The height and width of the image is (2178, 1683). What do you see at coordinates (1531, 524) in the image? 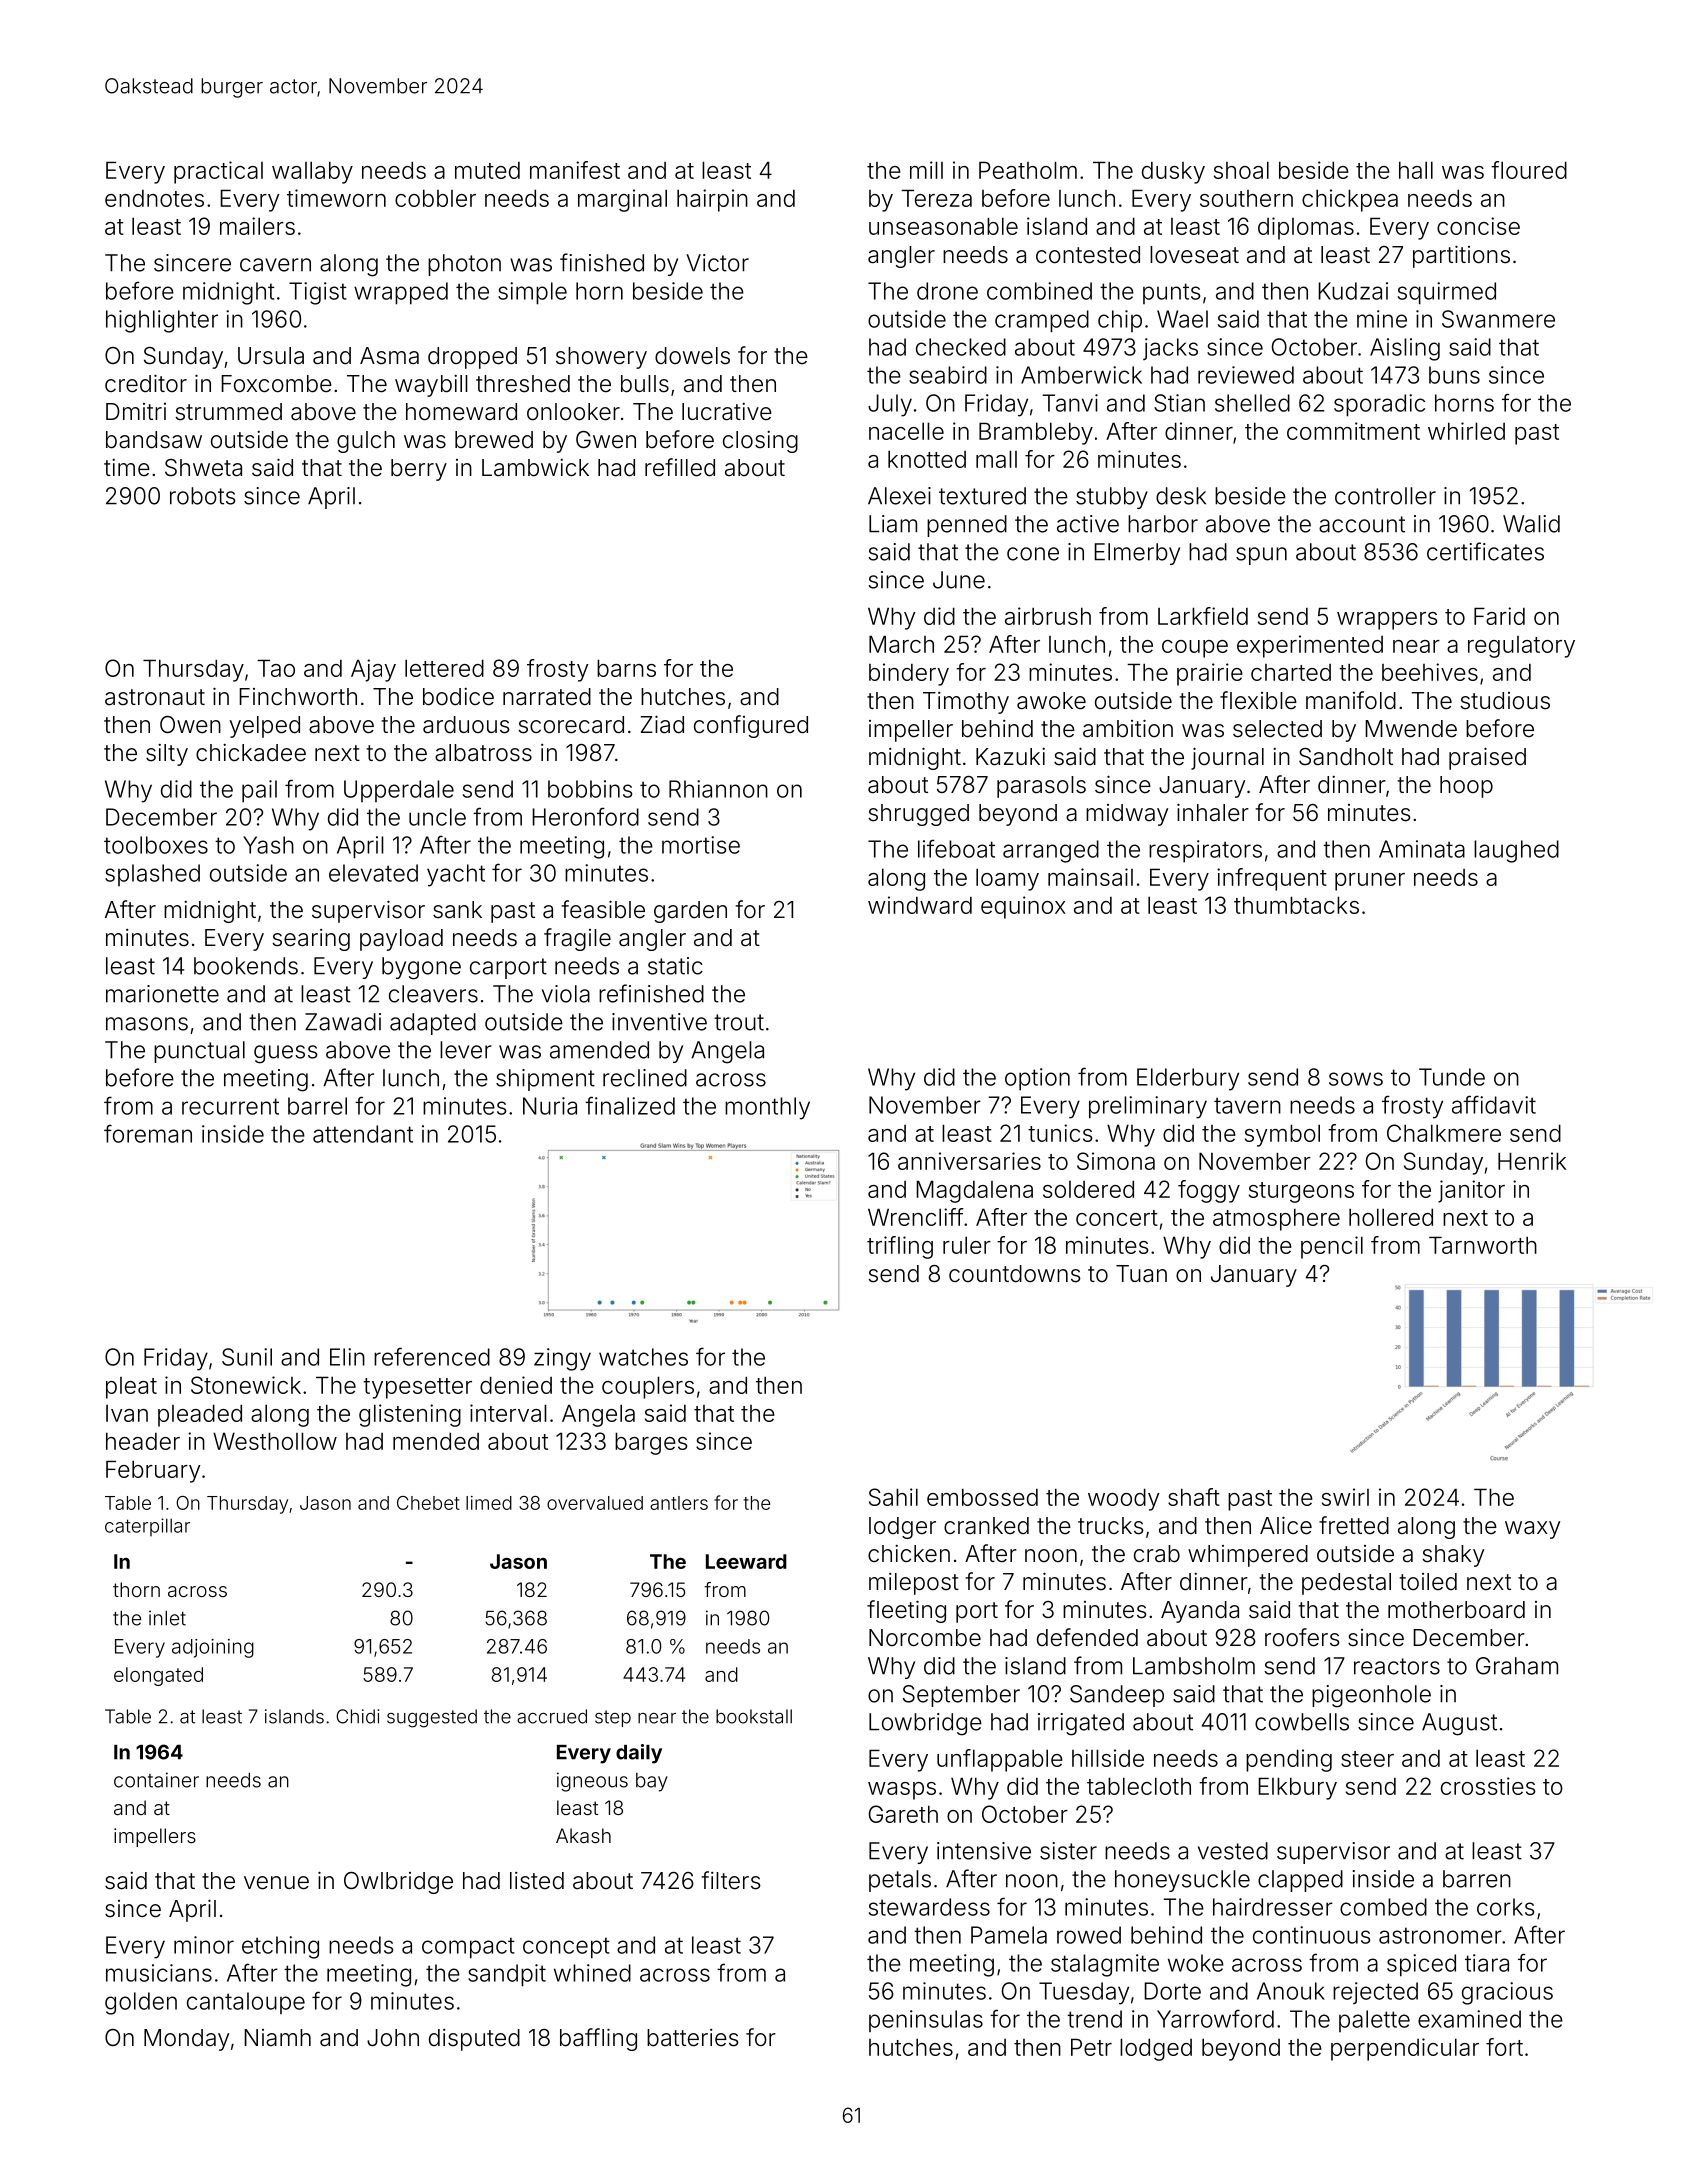
I see `Walid` at bounding box center [1531, 524].
